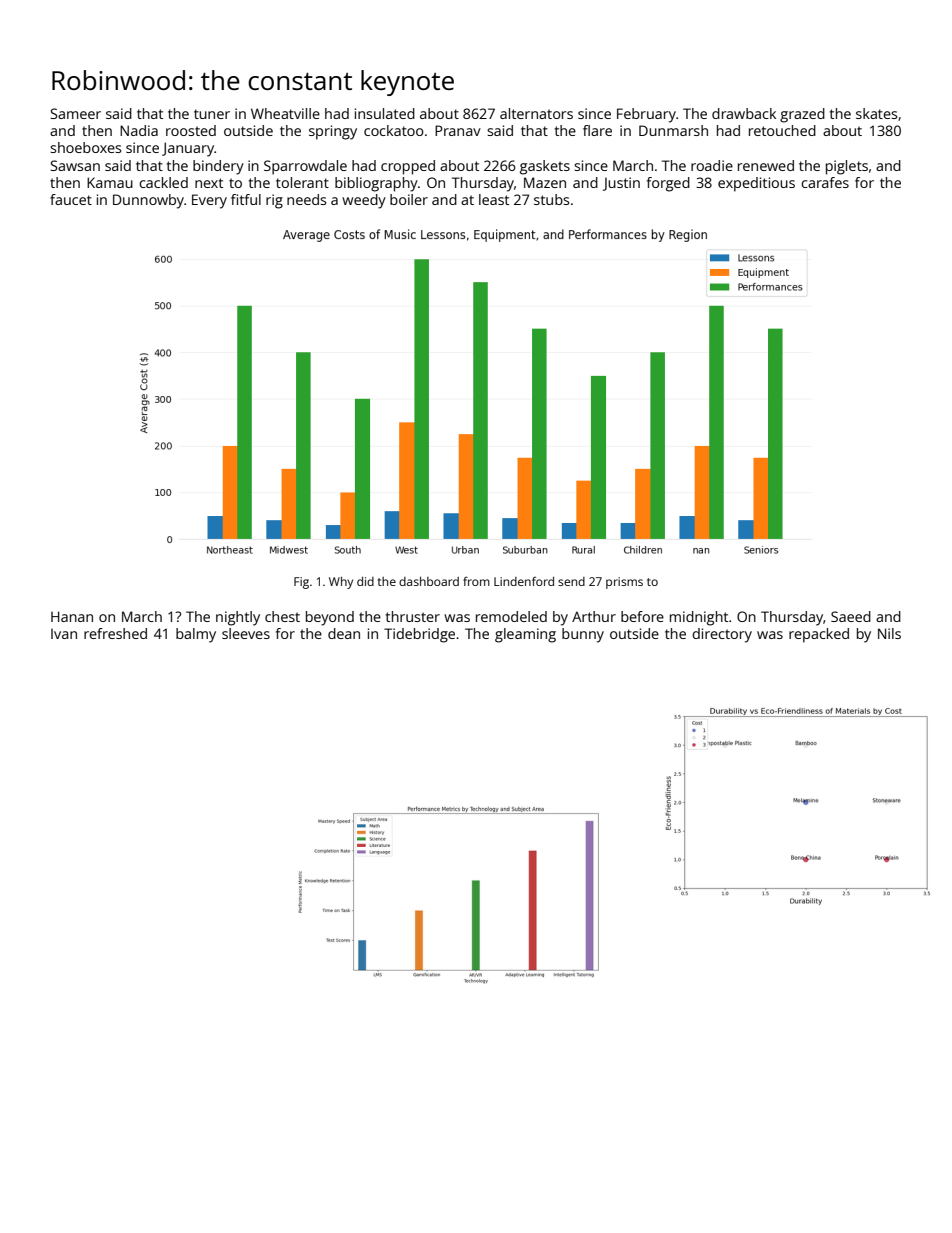 The width and height of the screenshot is (952, 1233). What do you see at coordinates (64, 634) in the screenshot?
I see `Ivan` at bounding box center [64, 634].
